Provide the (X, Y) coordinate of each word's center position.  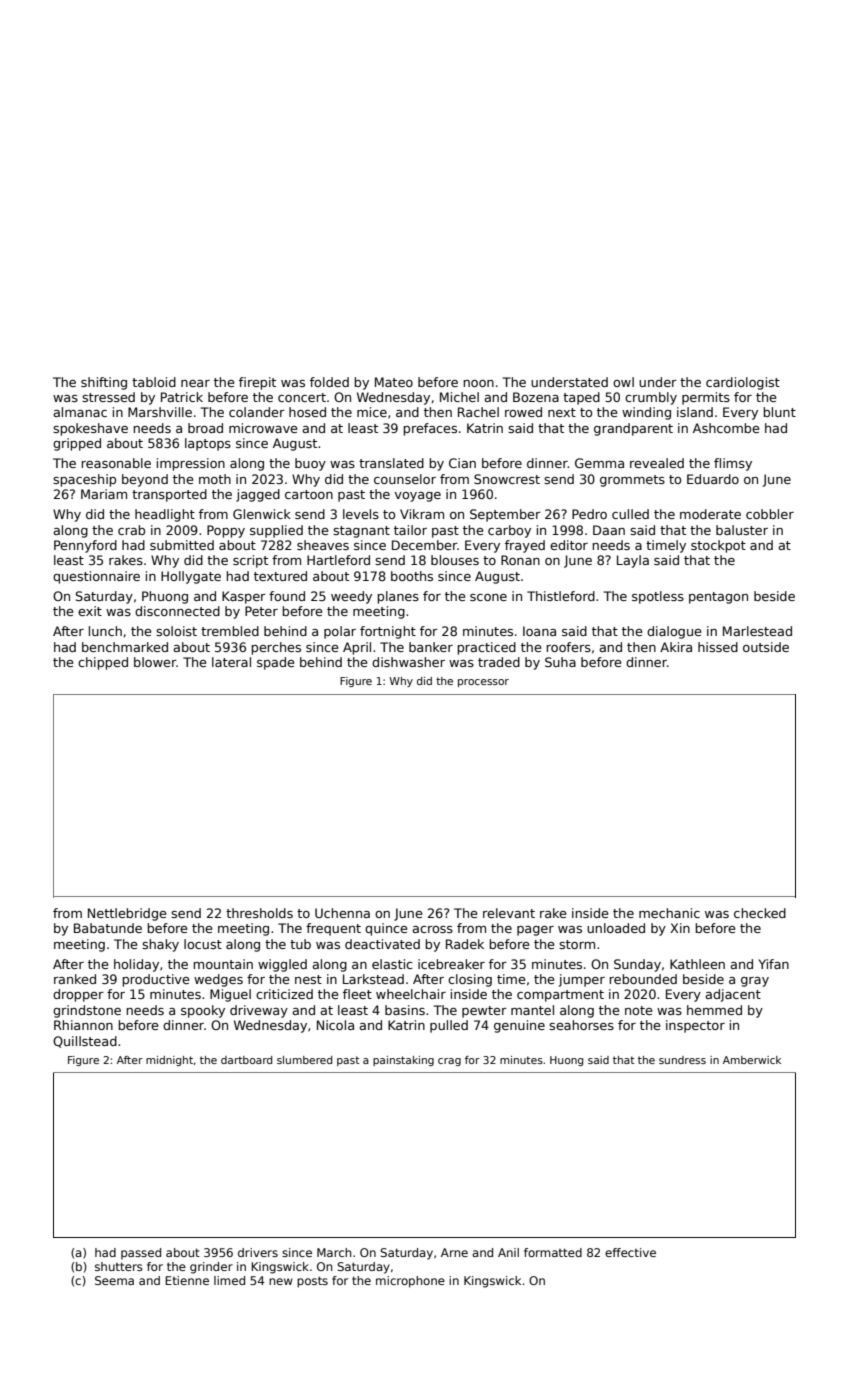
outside (766, 647)
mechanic (669, 913)
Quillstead (85, 1042)
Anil (508, 1252)
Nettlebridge (127, 914)
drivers (258, 1252)
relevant (509, 913)
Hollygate (191, 577)
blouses (455, 560)
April (357, 648)
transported (169, 495)
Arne (454, 1252)
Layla (633, 561)
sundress (682, 1060)
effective (630, 1252)
